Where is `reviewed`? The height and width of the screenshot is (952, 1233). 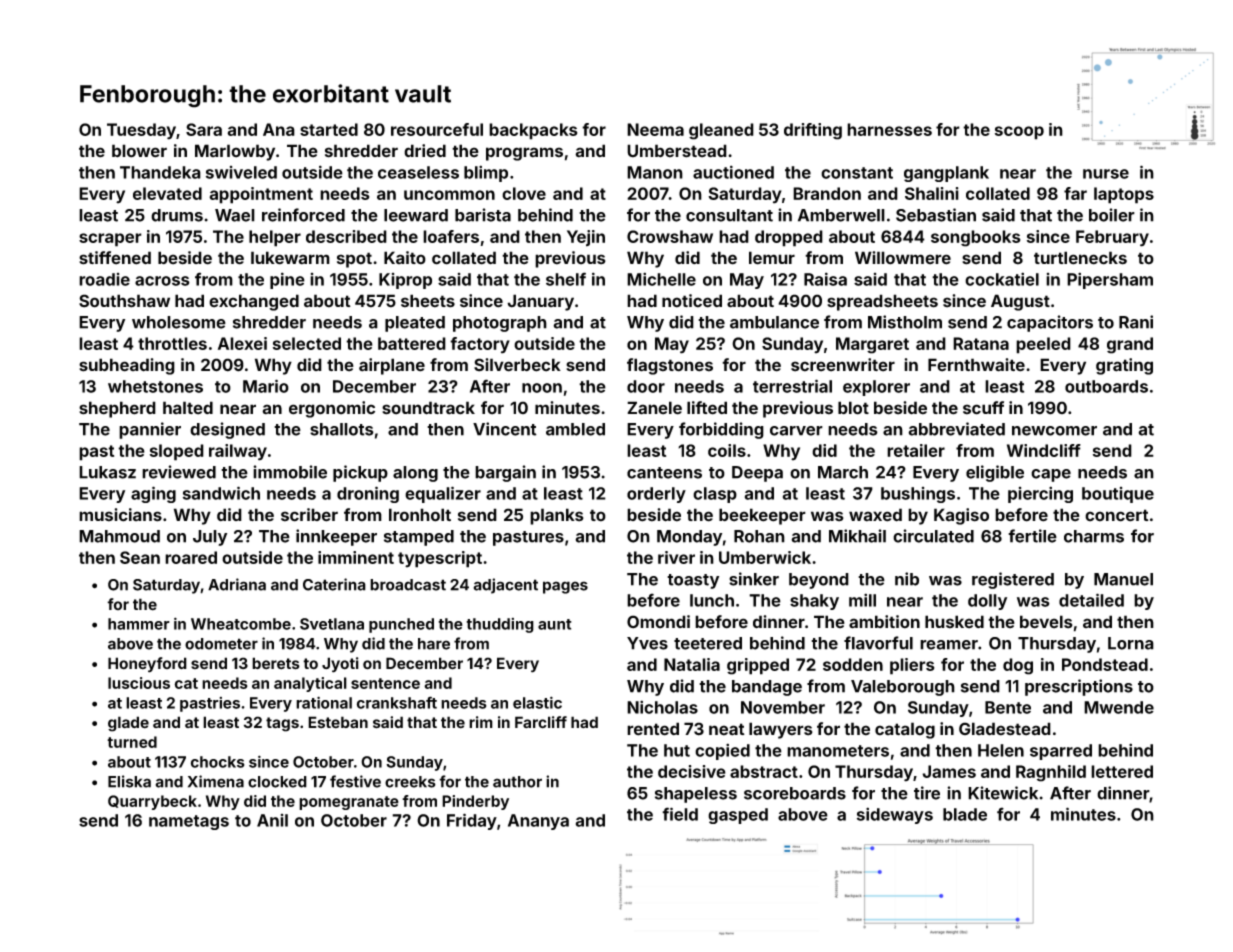 reviewed is located at coordinates (179, 472).
